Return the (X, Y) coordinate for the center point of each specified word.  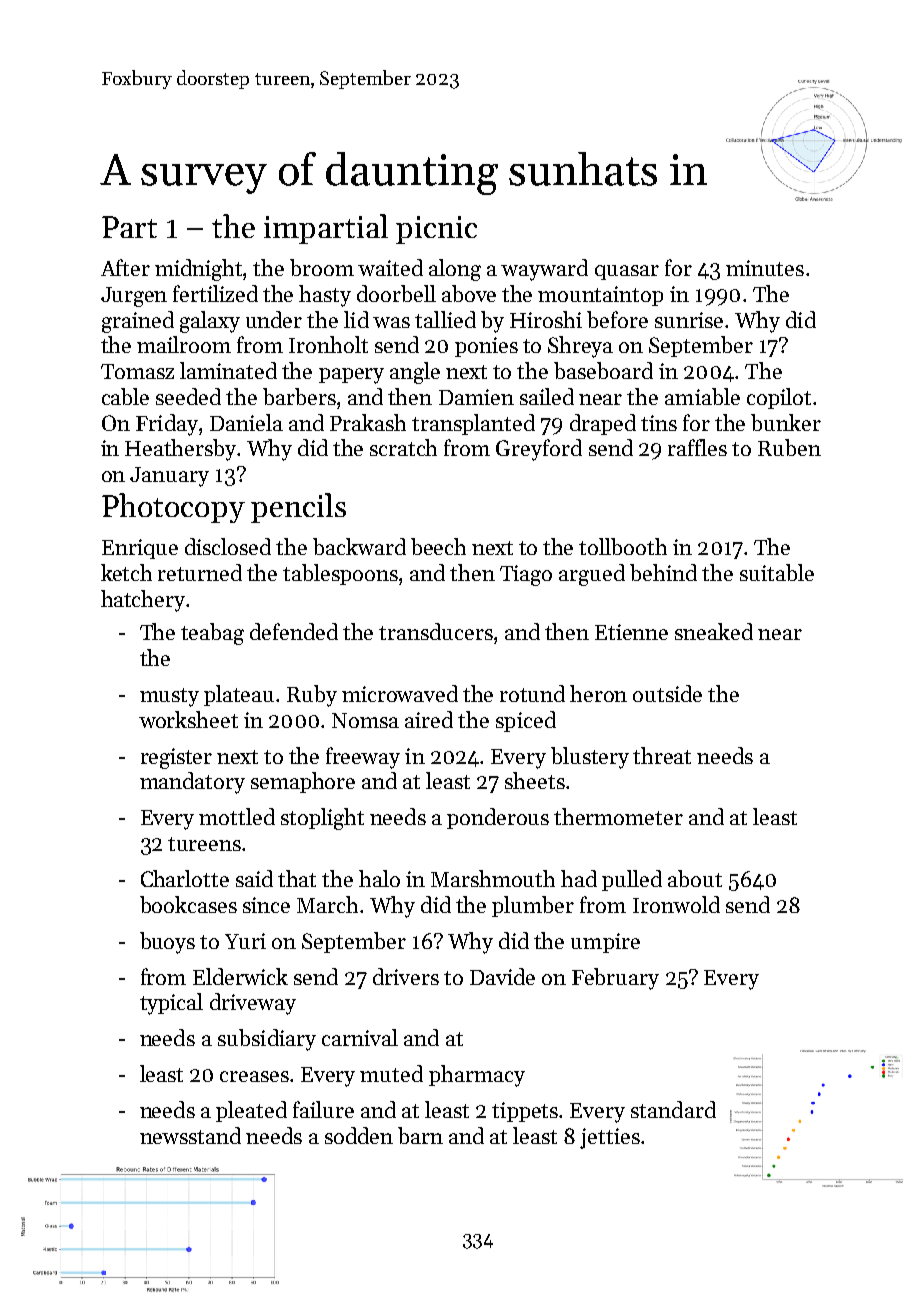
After (125, 267)
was (391, 322)
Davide (502, 976)
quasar (627, 272)
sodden (359, 1135)
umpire (605, 943)
